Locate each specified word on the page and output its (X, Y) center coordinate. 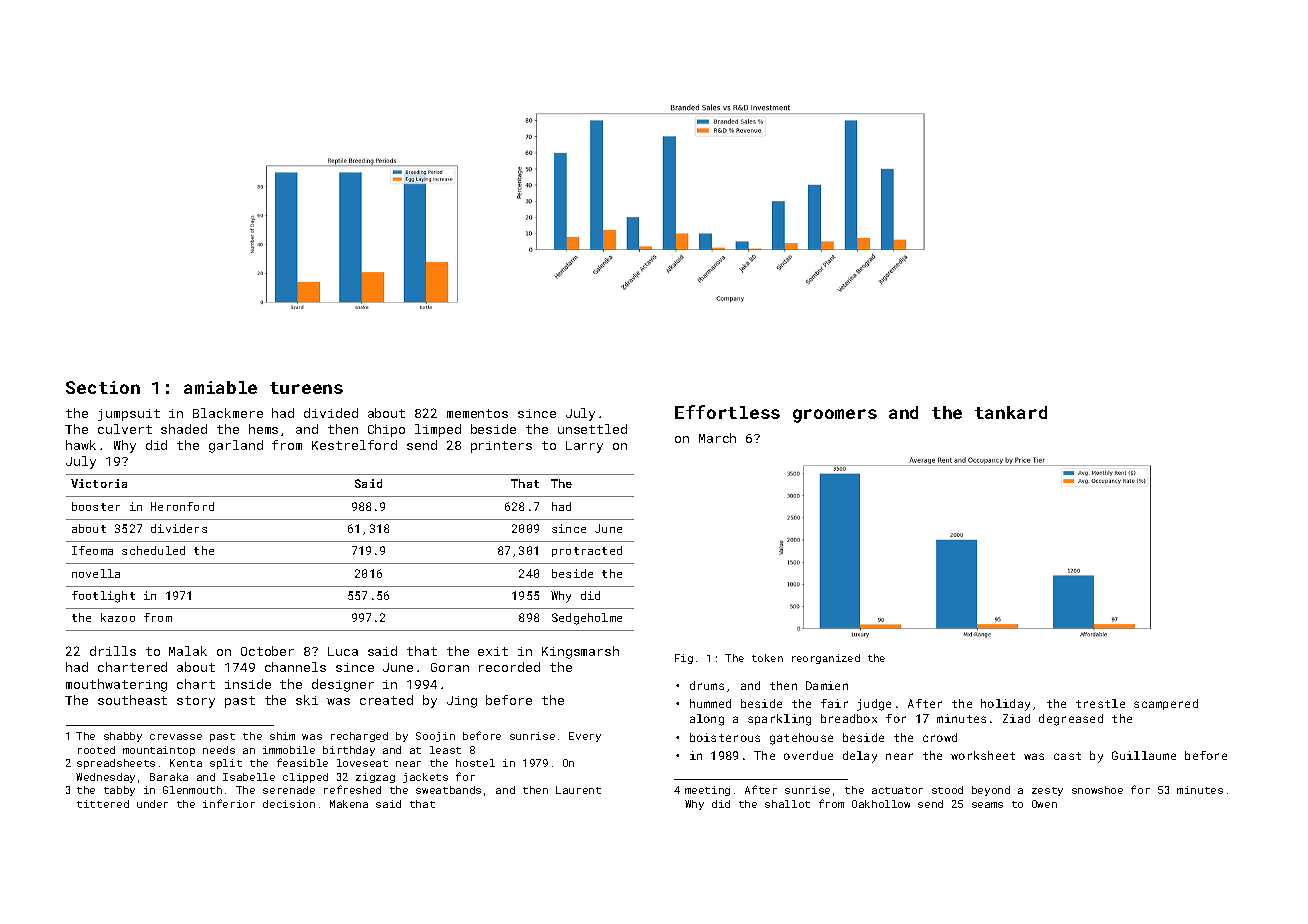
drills (113, 651)
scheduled (153, 550)
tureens (306, 388)
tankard (1011, 412)
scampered (1166, 704)
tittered (103, 804)
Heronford (182, 506)
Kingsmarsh (580, 652)
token (767, 658)
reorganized (826, 659)
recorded (509, 667)
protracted (587, 551)
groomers (835, 416)
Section (103, 387)
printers (501, 447)
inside (248, 684)
